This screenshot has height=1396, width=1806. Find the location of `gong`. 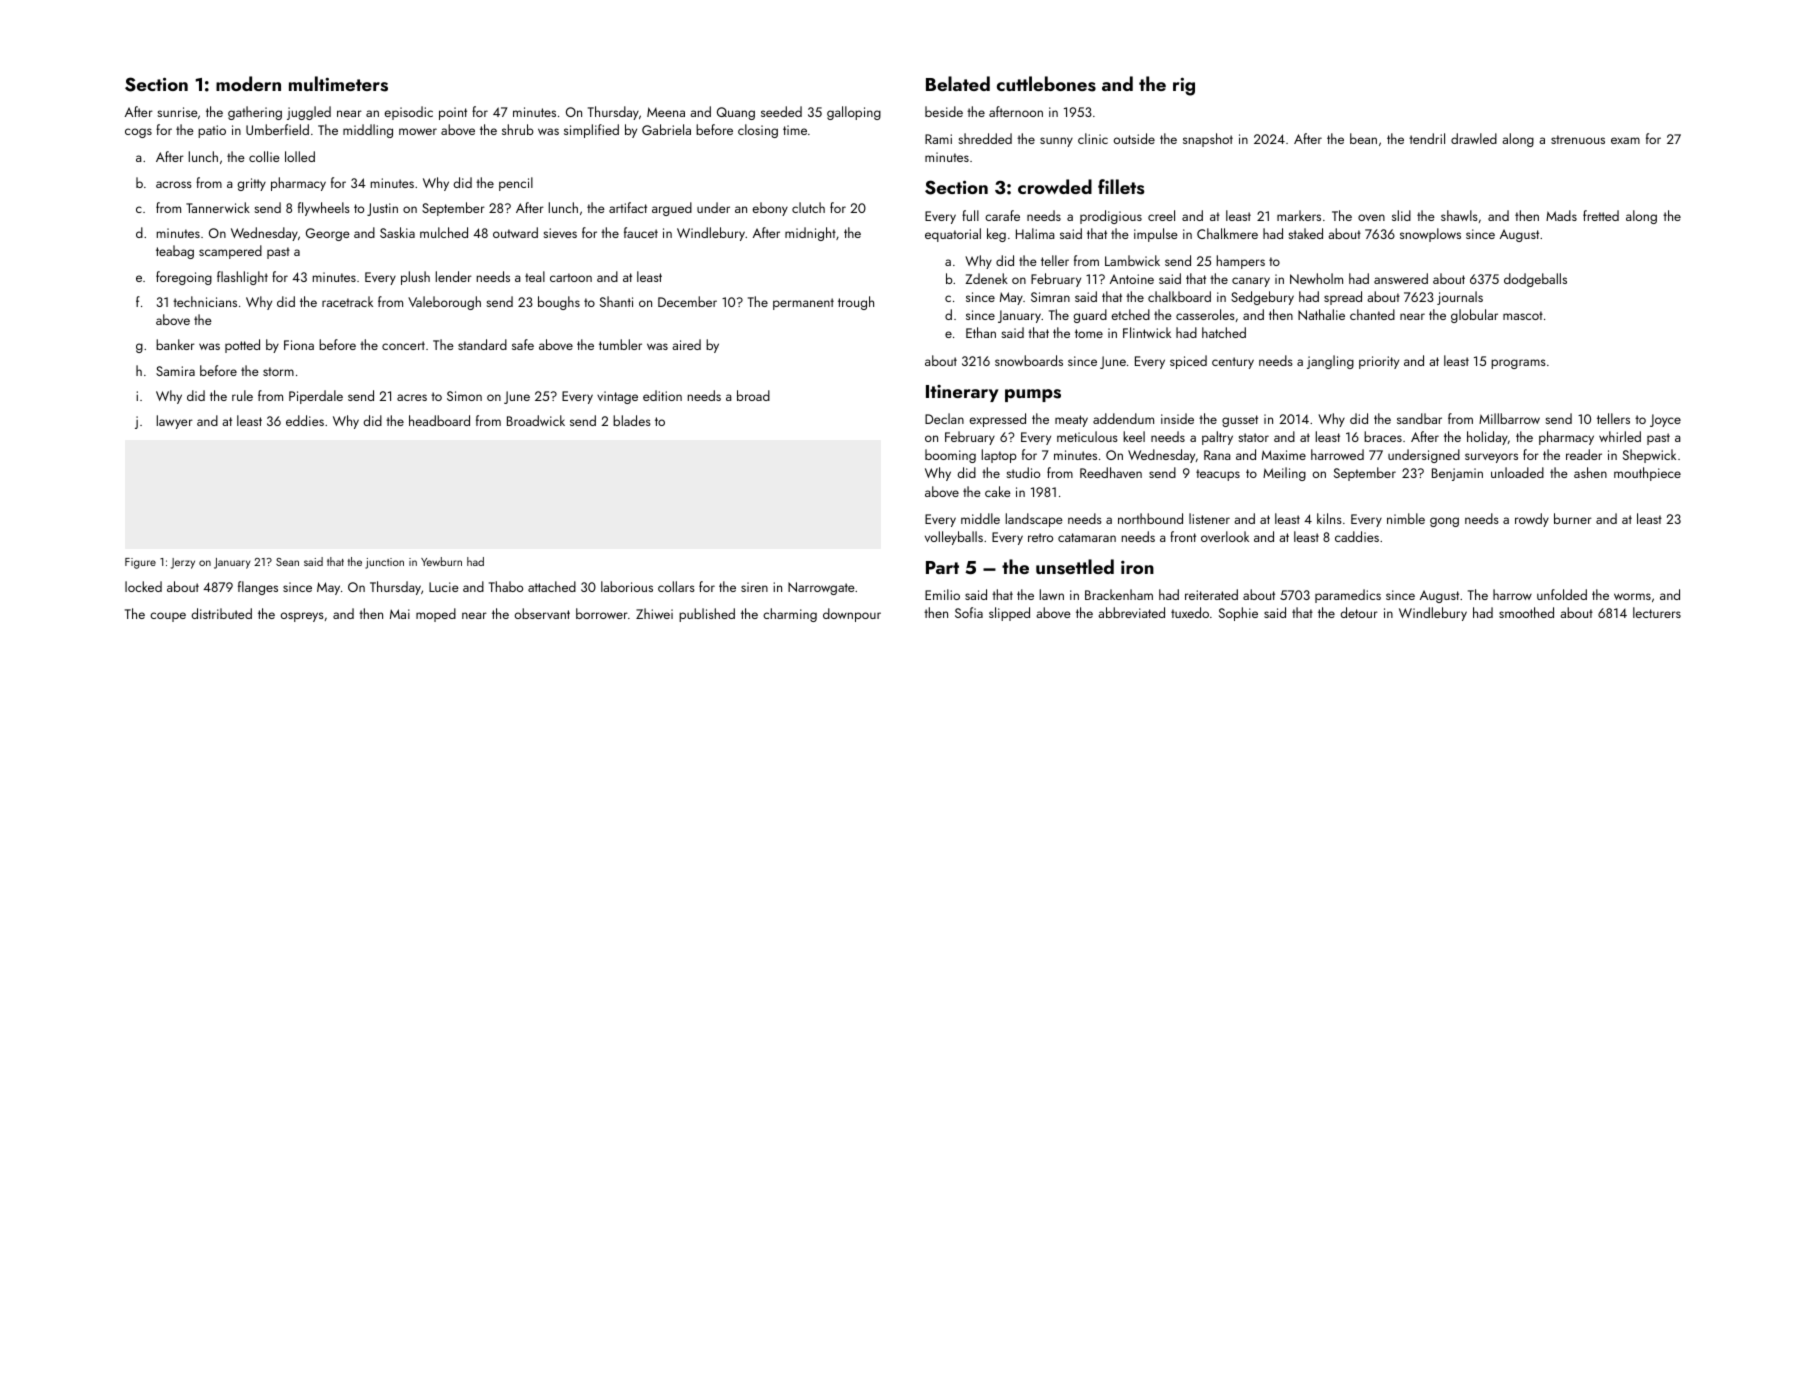

gong is located at coordinates (1444, 522).
